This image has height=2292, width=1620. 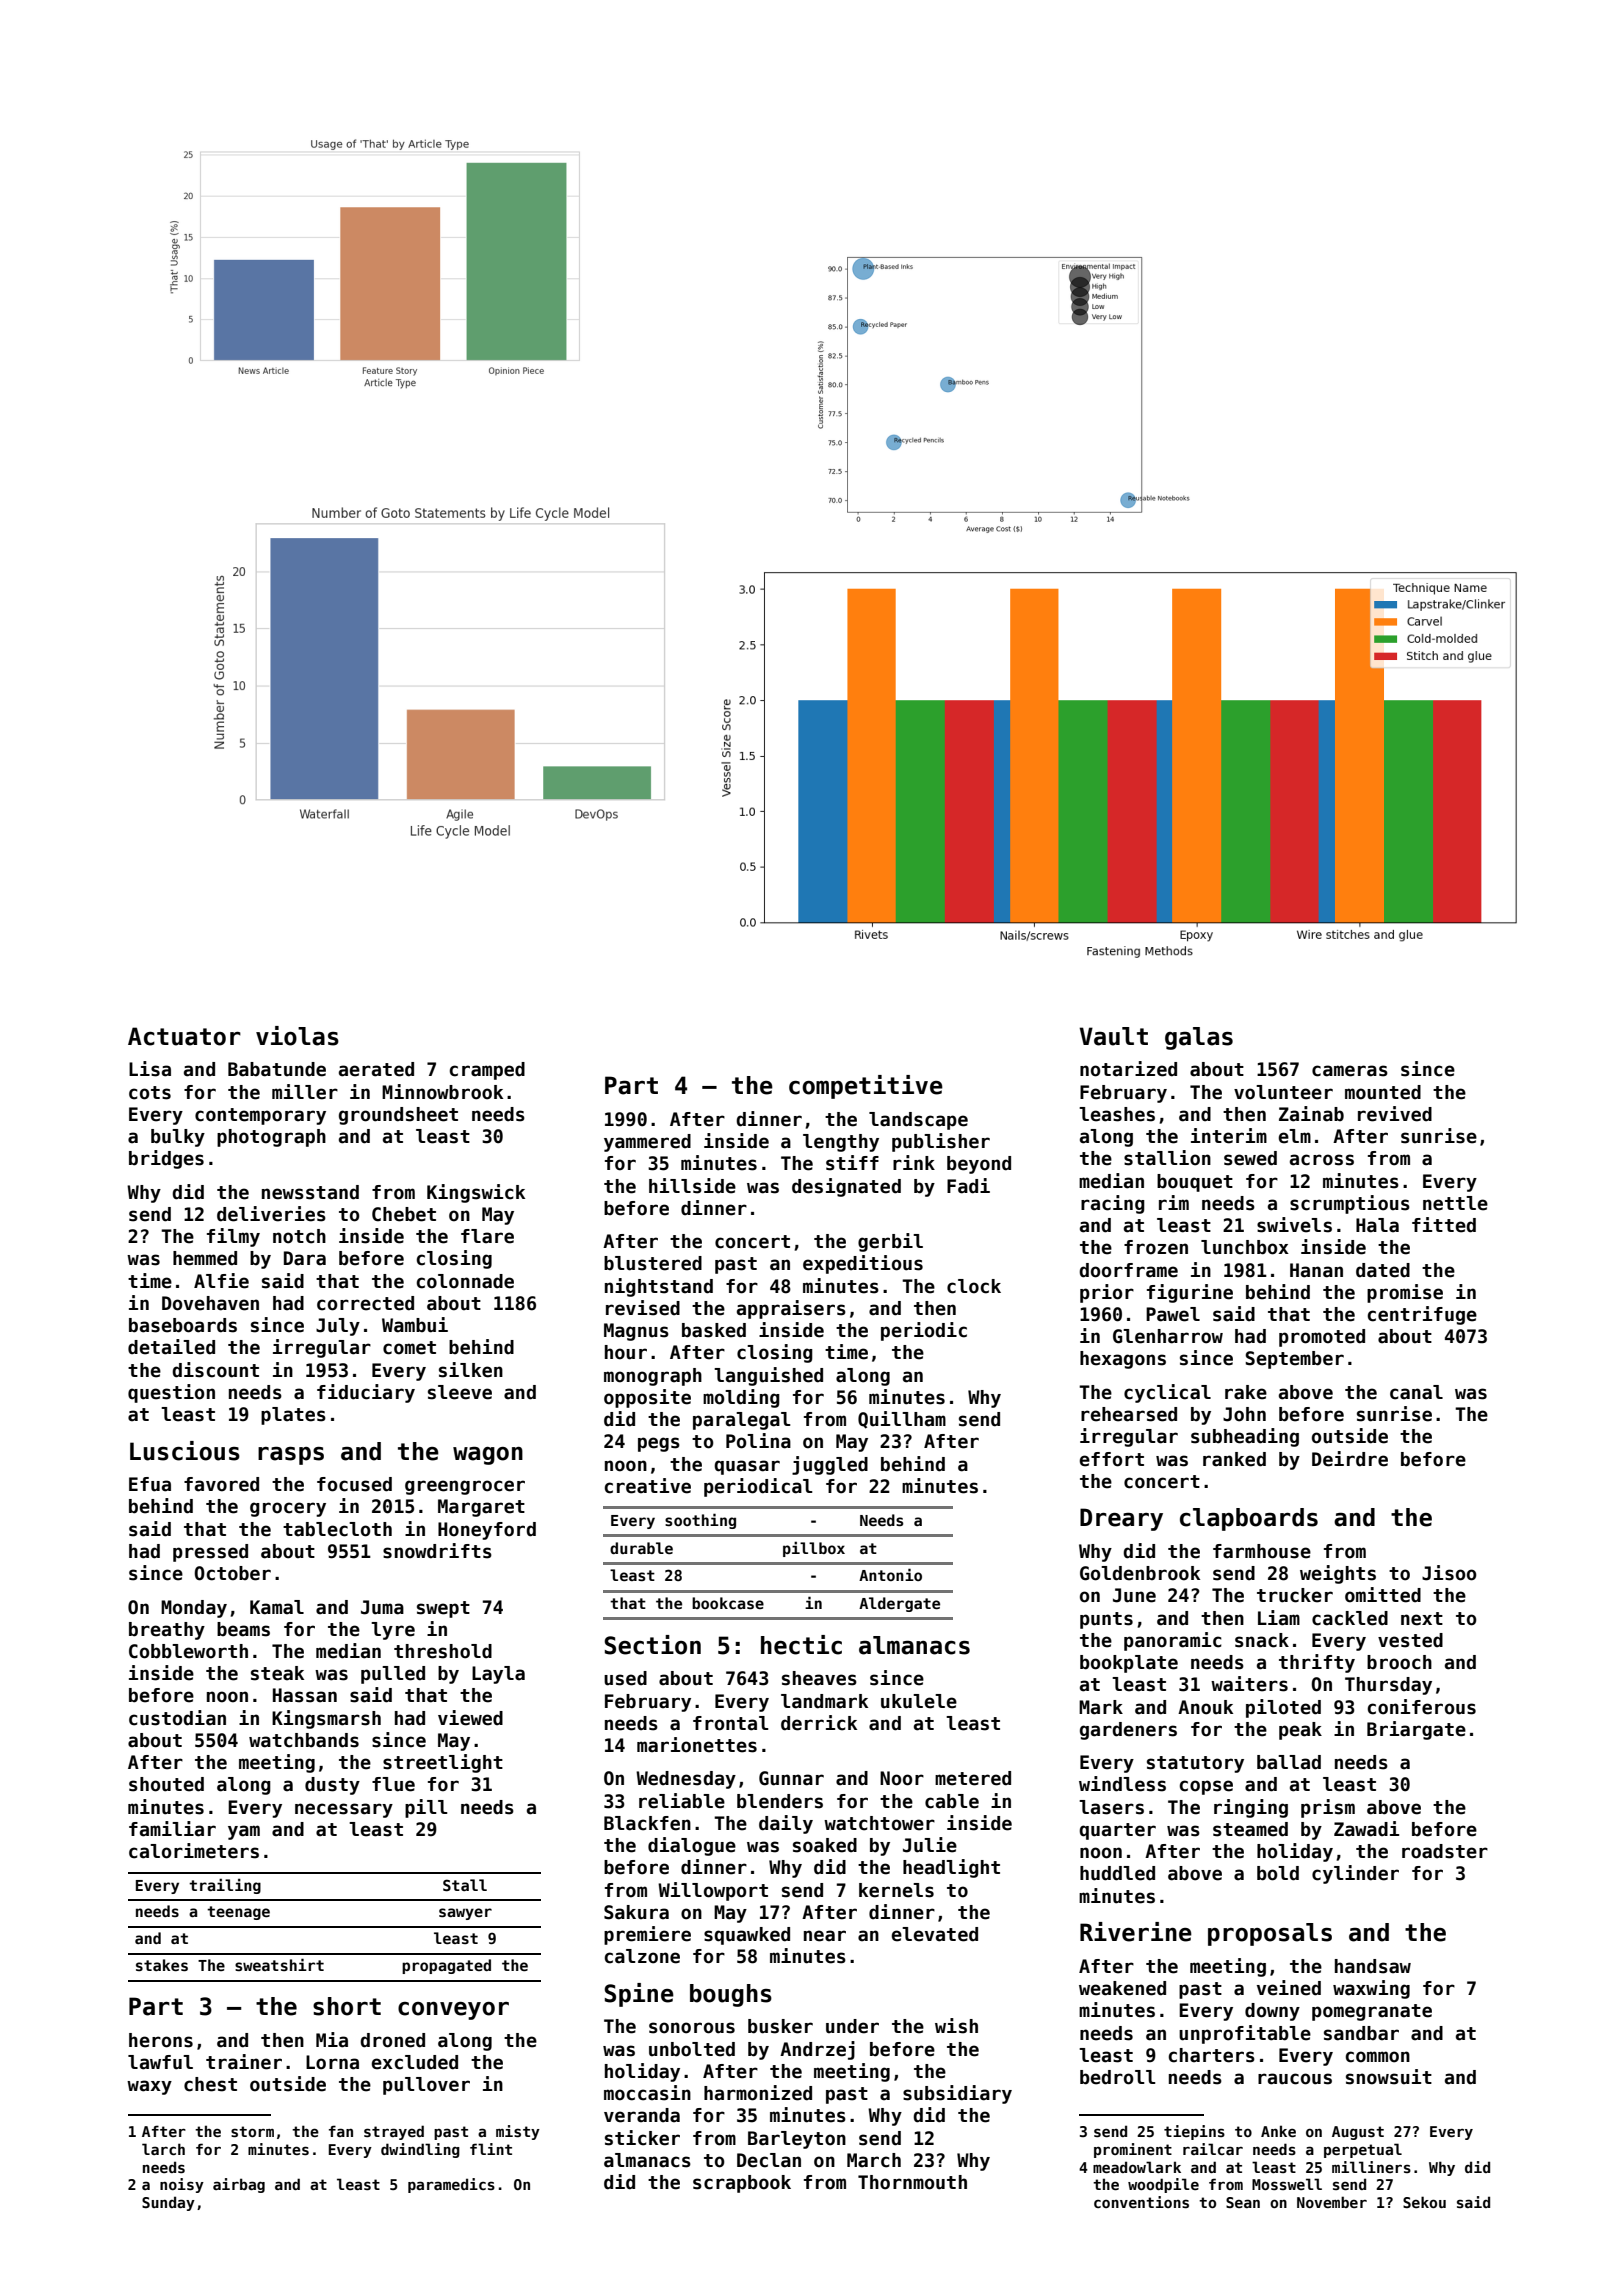 What do you see at coordinates (647, 1143) in the image?
I see `yammered` at bounding box center [647, 1143].
